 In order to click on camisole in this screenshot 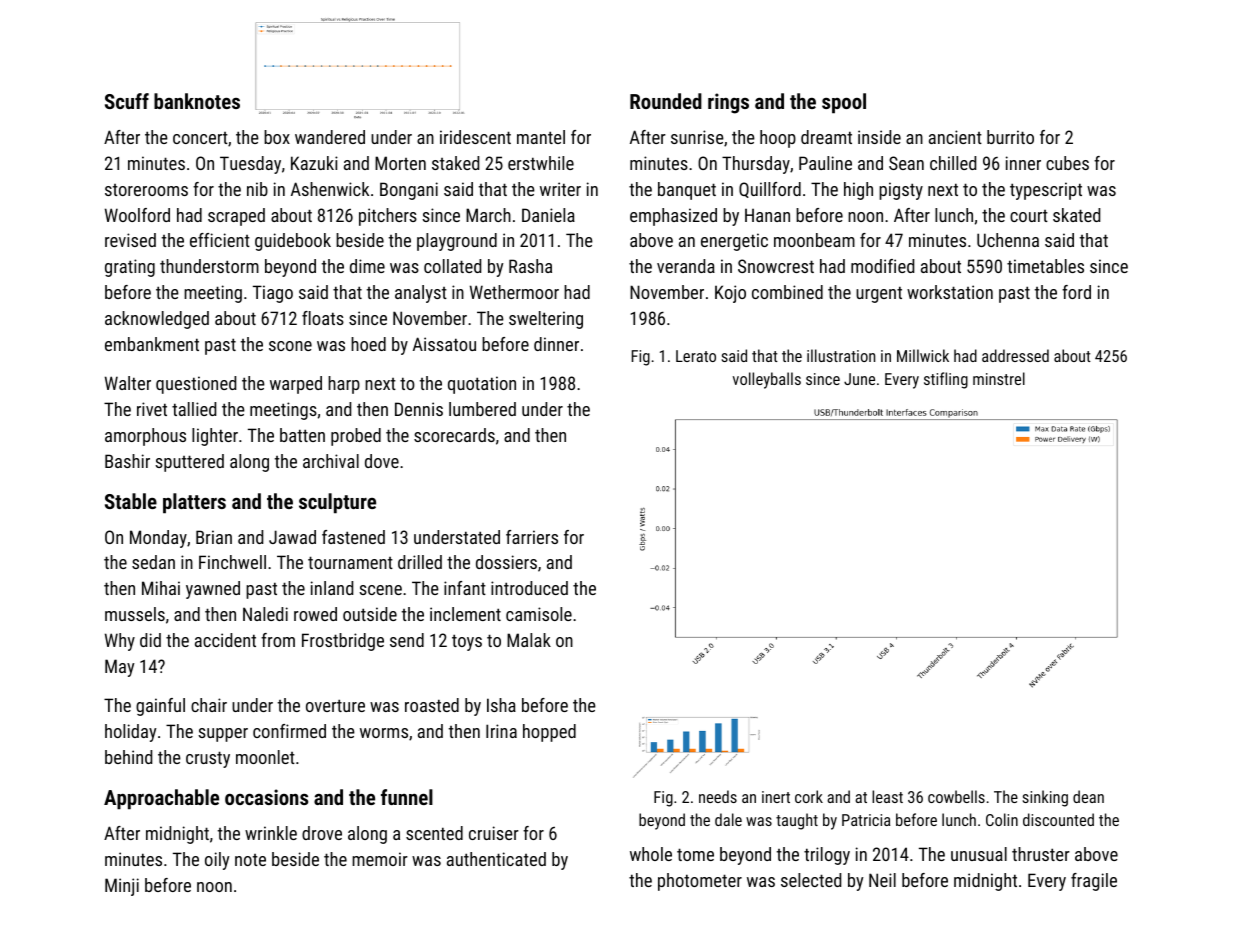, I will do `click(539, 614)`.
